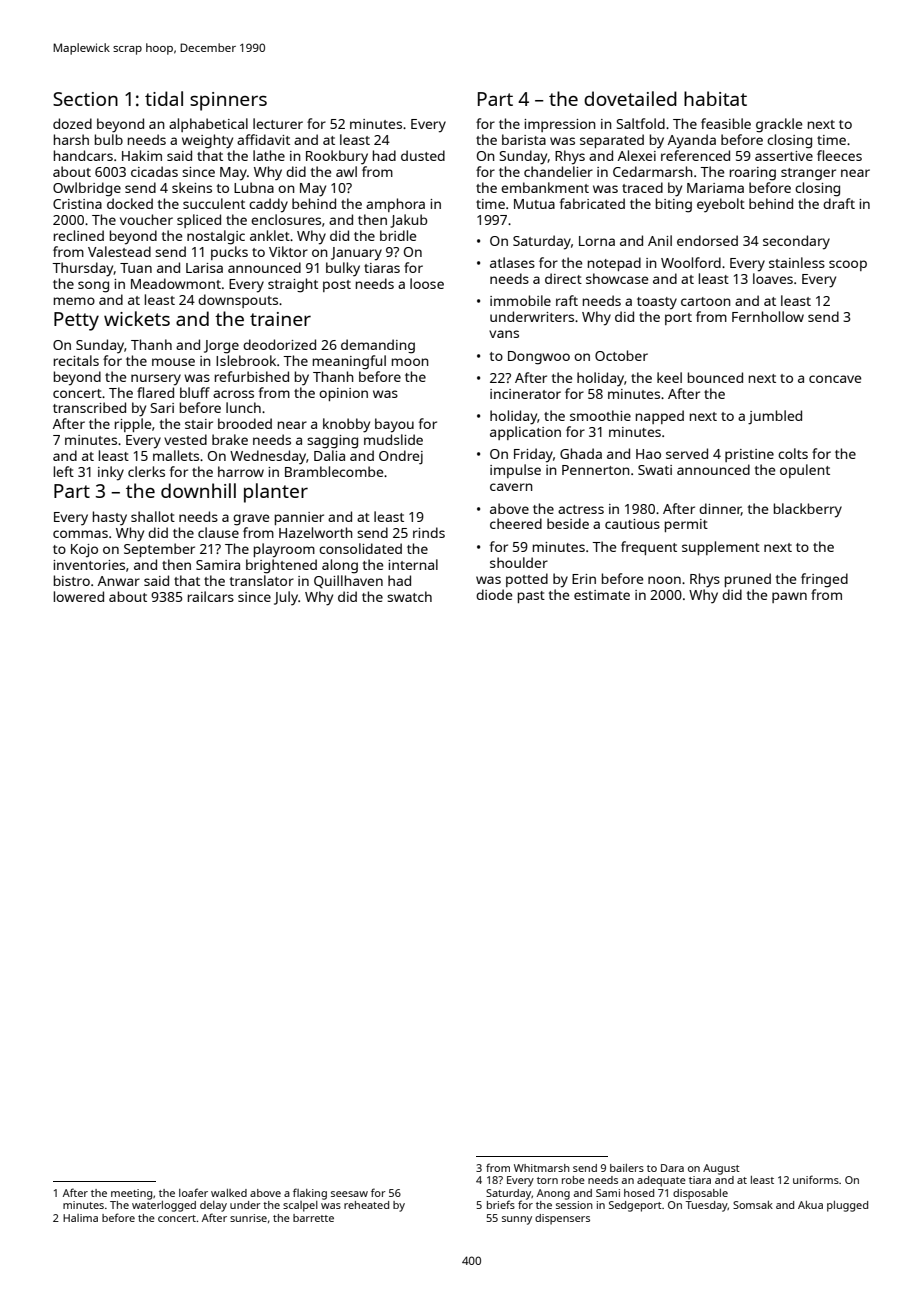 This image has height=1308, width=924. What do you see at coordinates (401, 457) in the image?
I see `Ondrej` at bounding box center [401, 457].
